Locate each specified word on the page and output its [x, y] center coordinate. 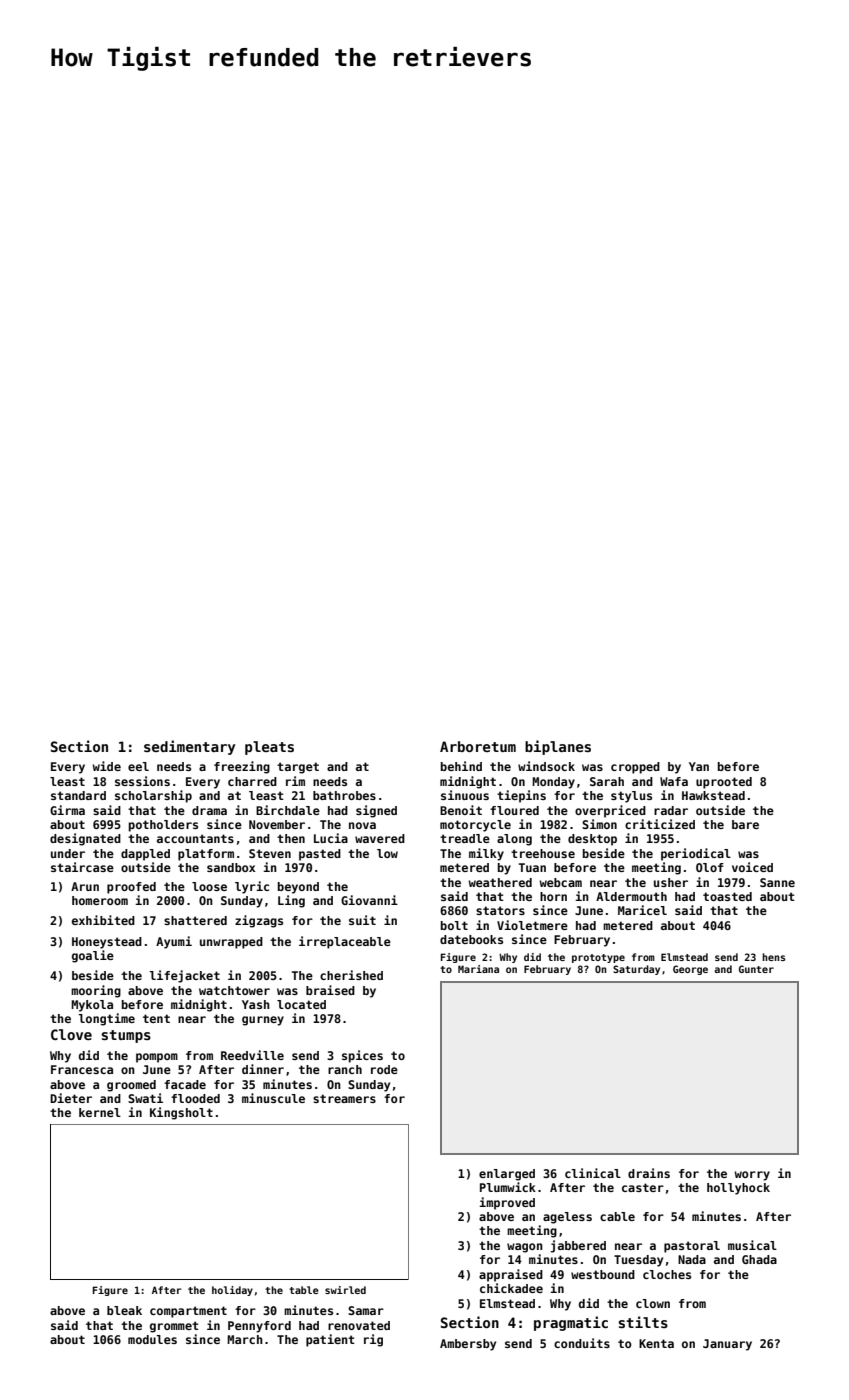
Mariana [478, 969]
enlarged [507, 1175]
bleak [124, 1310]
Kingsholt [181, 1113]
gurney [263, 1021]
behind [461, 766]
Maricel [642, 910]
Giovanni [369, 900]
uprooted [724, 783]
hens [773, 957]
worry [752, 1176]
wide [106, 766]
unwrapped [231, 943]
